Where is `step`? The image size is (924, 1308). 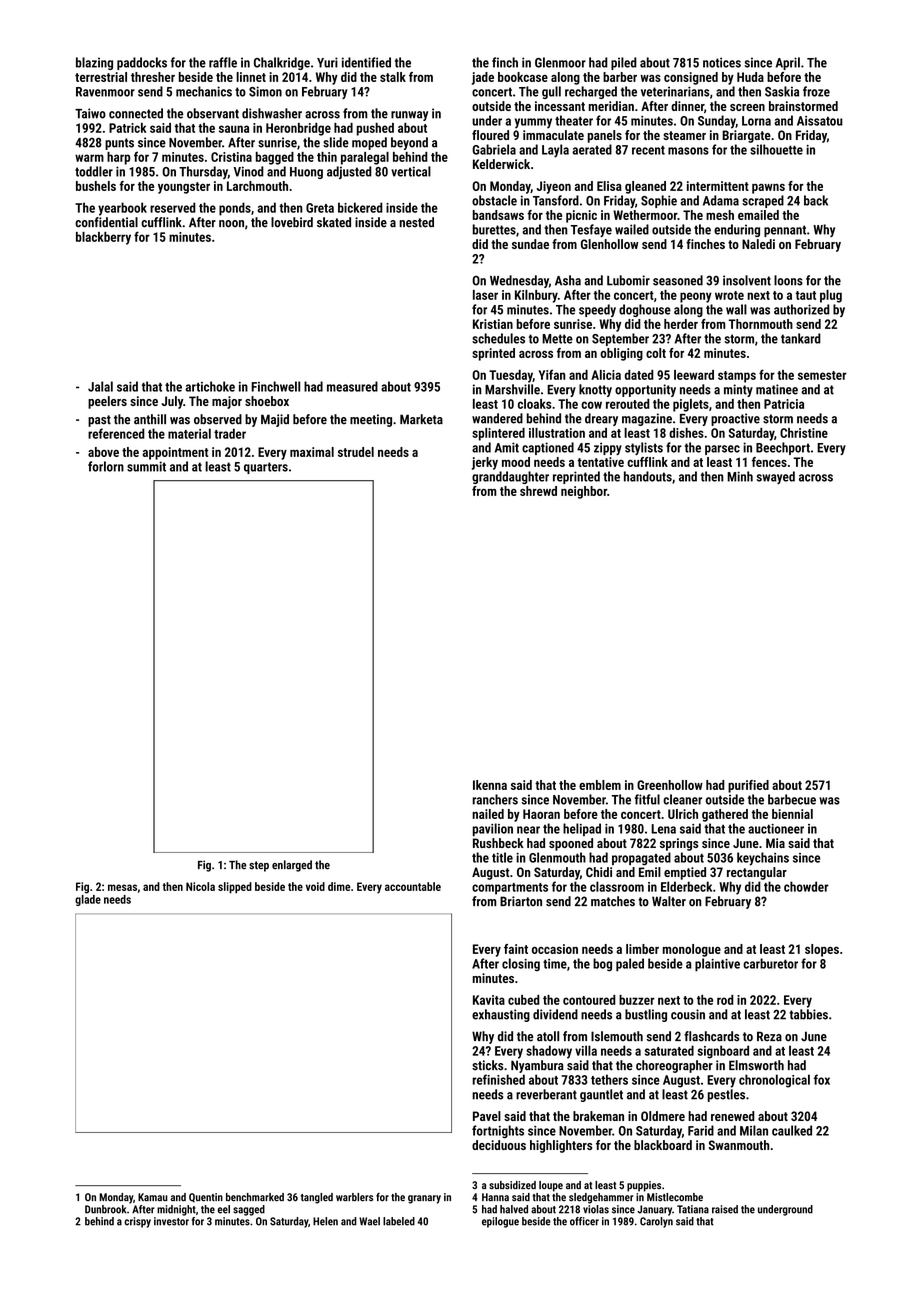
step is located at coordinates (259, 866).
